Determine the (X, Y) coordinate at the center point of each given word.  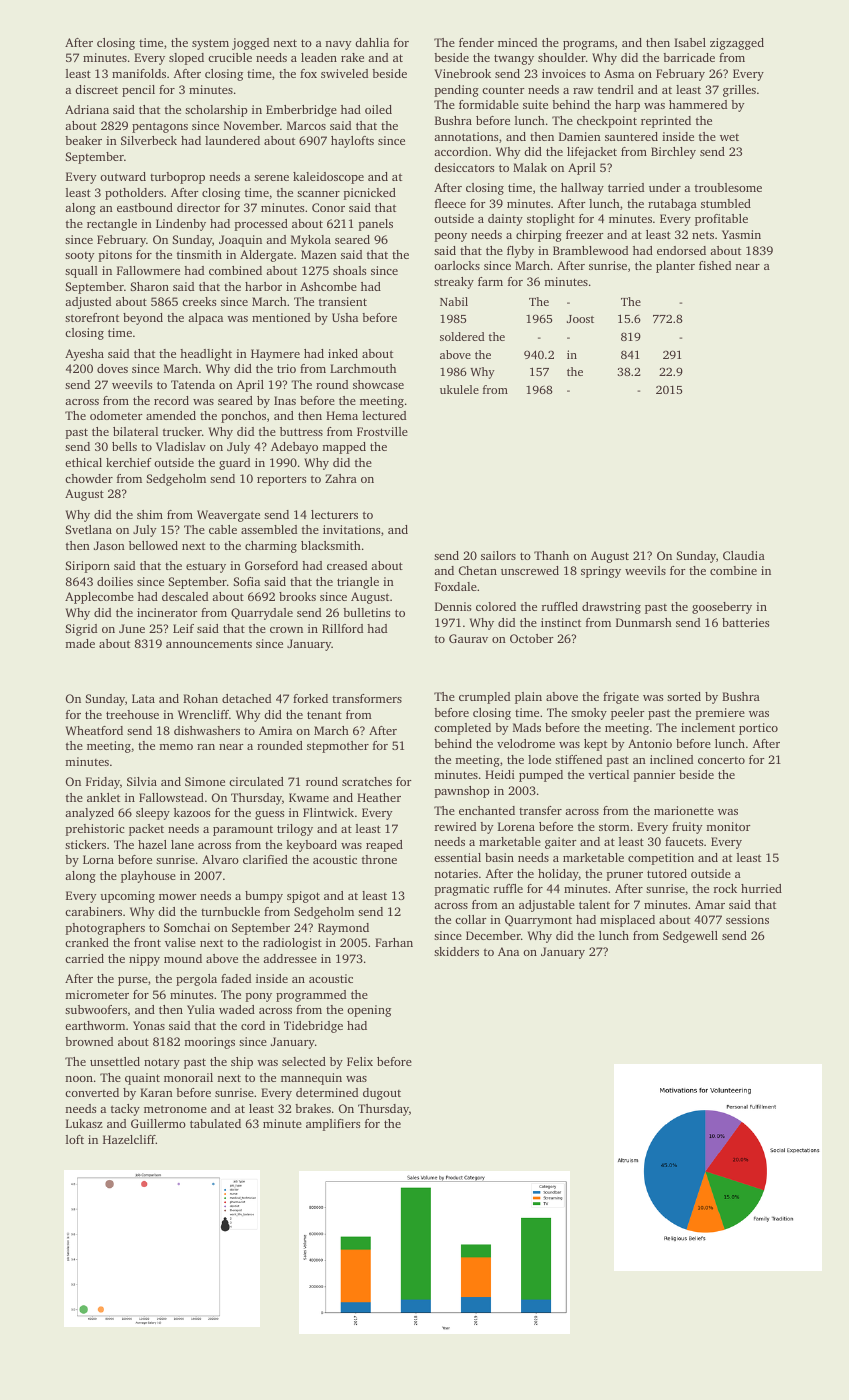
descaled (185, 596)
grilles (739, 91)
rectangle (112, 225)
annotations (466, 136)
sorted (684, 696)
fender (476, 42)
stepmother (338, 747)
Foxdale (456, 586)
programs (588, 45)
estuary (206, 567)
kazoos (192, 812)
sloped (186, 59)
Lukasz (84, 1123)
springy (601, 572)
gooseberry (722, 608)
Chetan (478, 570)
